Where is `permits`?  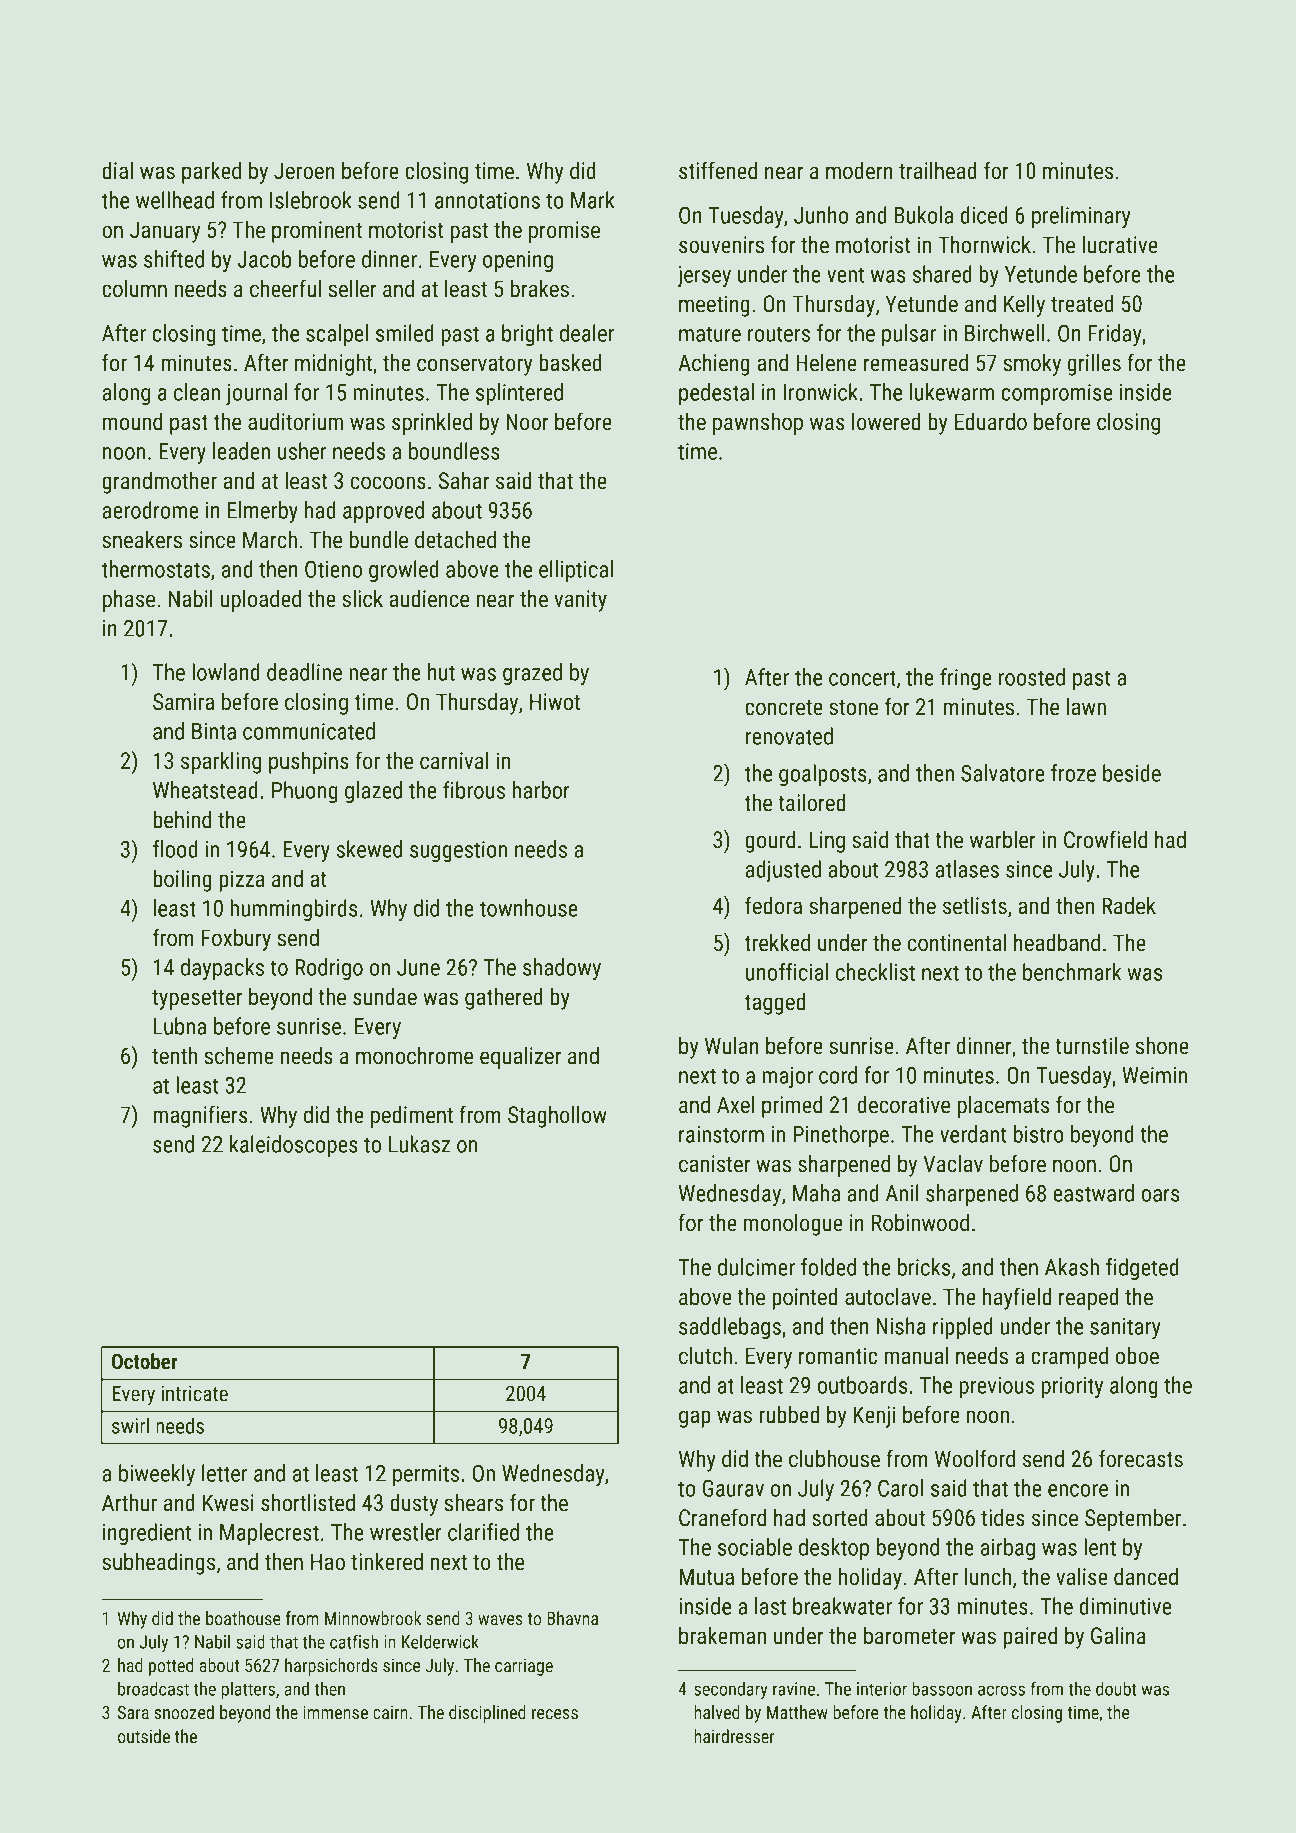 permits is located at coordinates (426, 1475).
